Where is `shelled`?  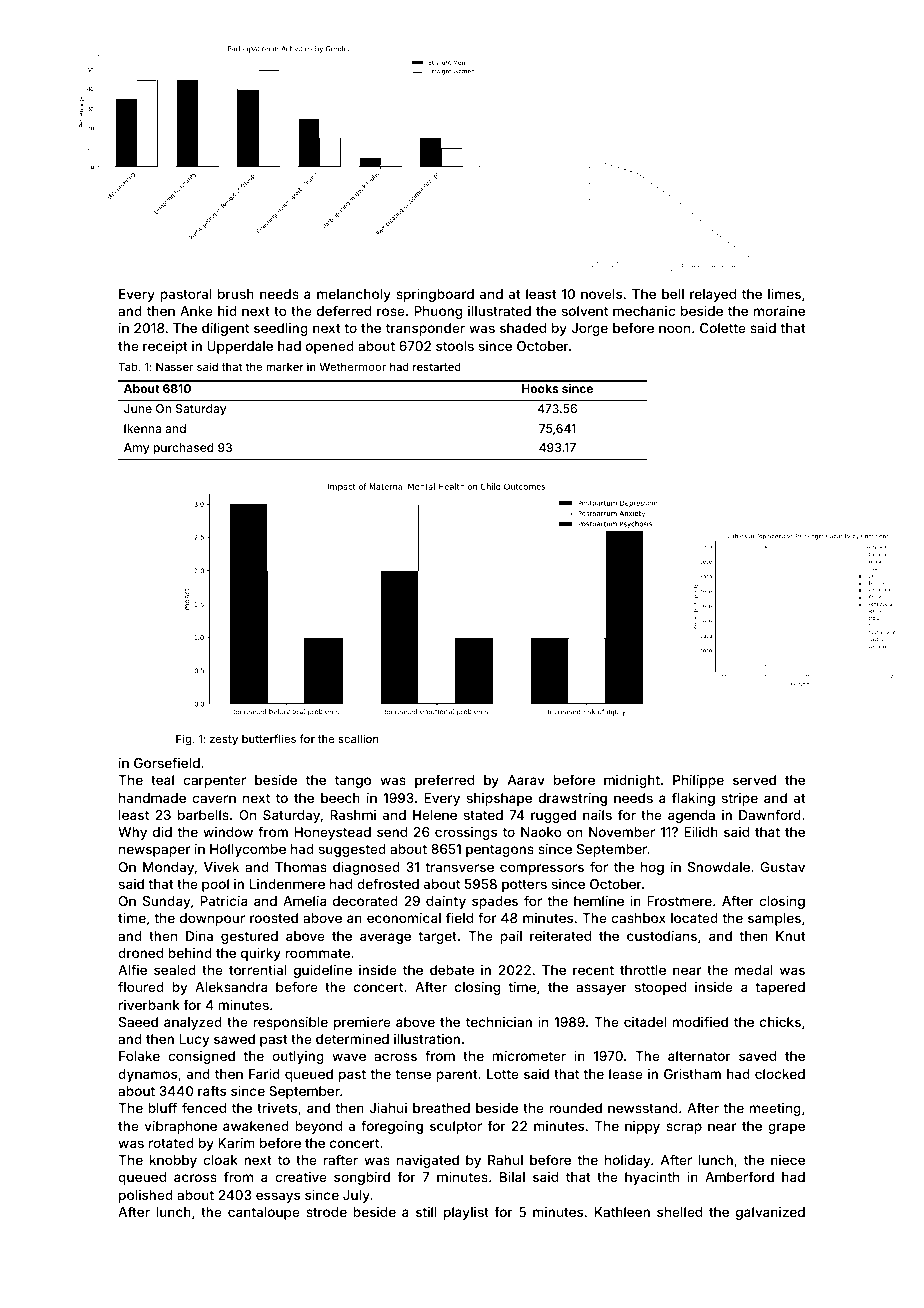
shelled is located at coordinates (679, 1212).
